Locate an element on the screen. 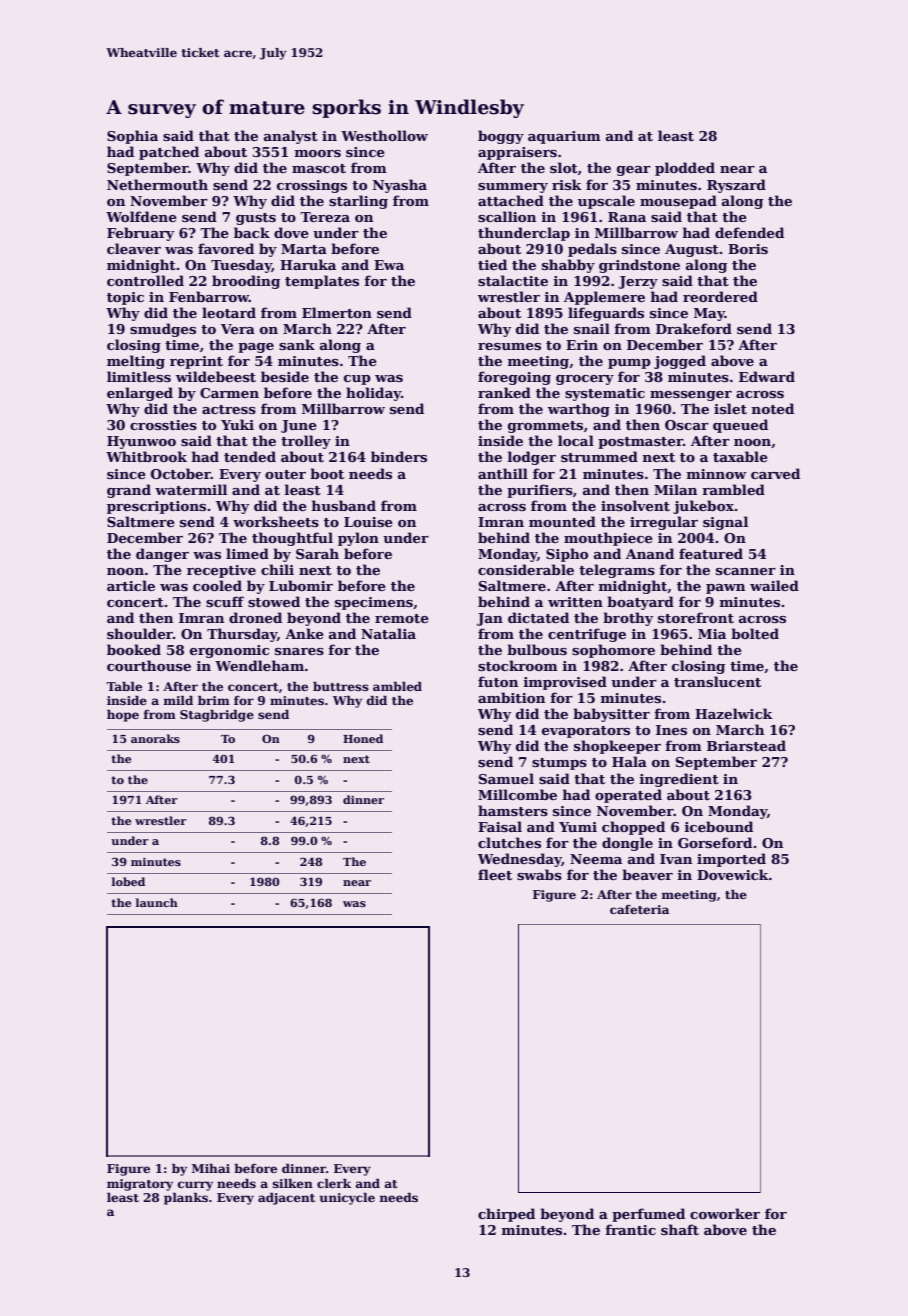 Image resolution: width=908 pixels, height=1316 pixels. grommets is located at coordinates (545, 427).
